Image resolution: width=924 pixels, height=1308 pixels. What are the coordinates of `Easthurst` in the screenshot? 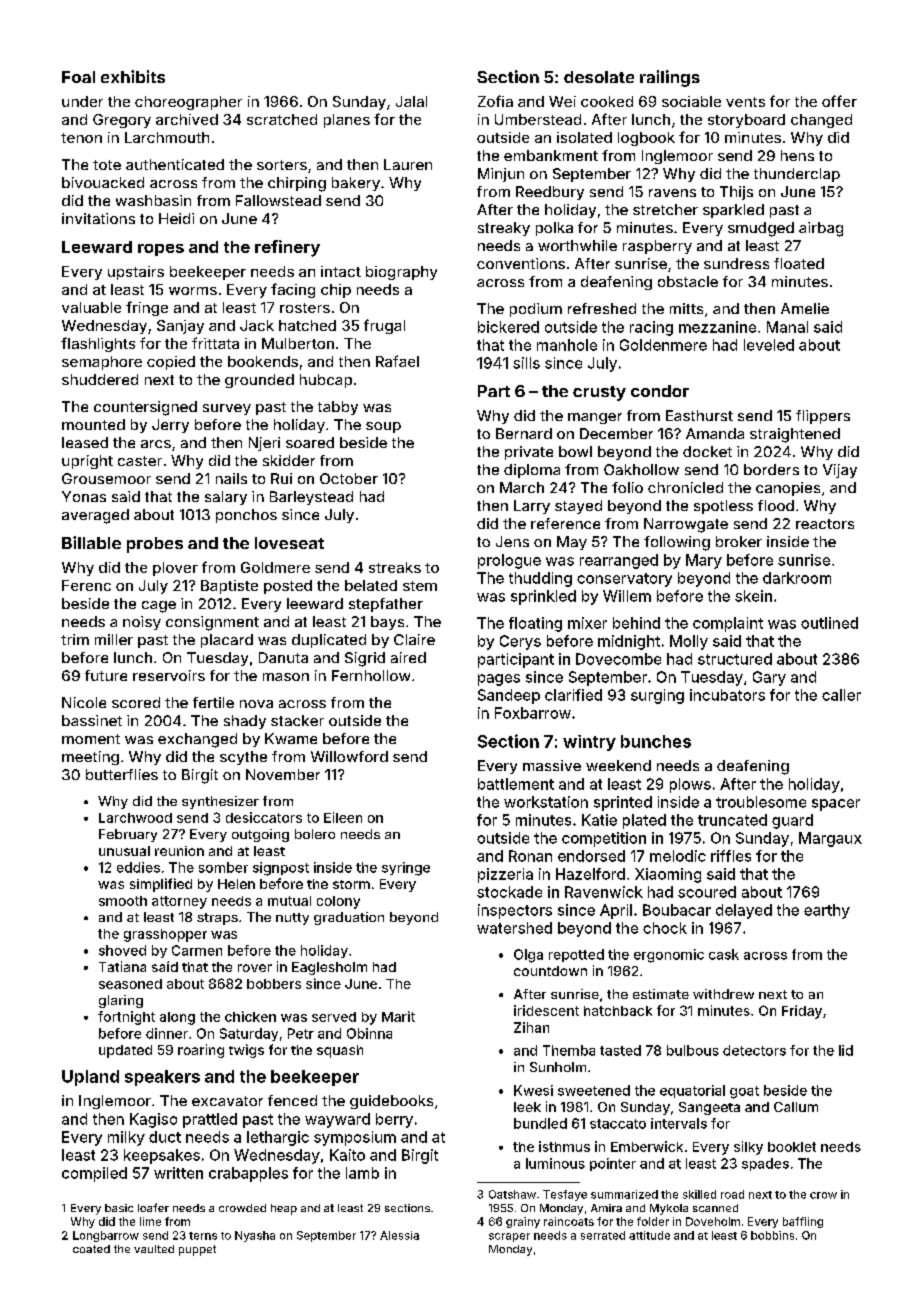 It's located at (699, 415).
